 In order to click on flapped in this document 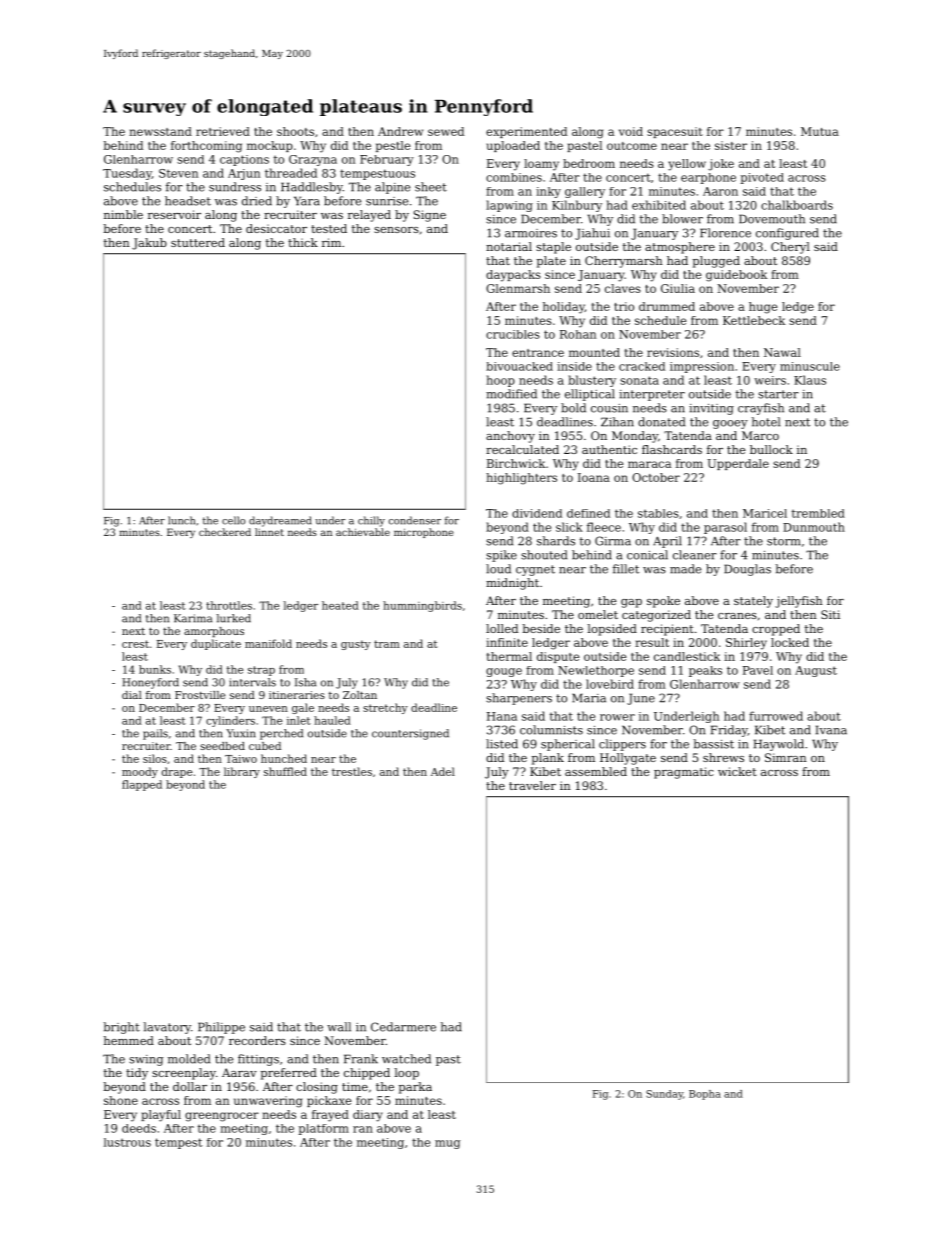, I will do `click(142, 785)`.
